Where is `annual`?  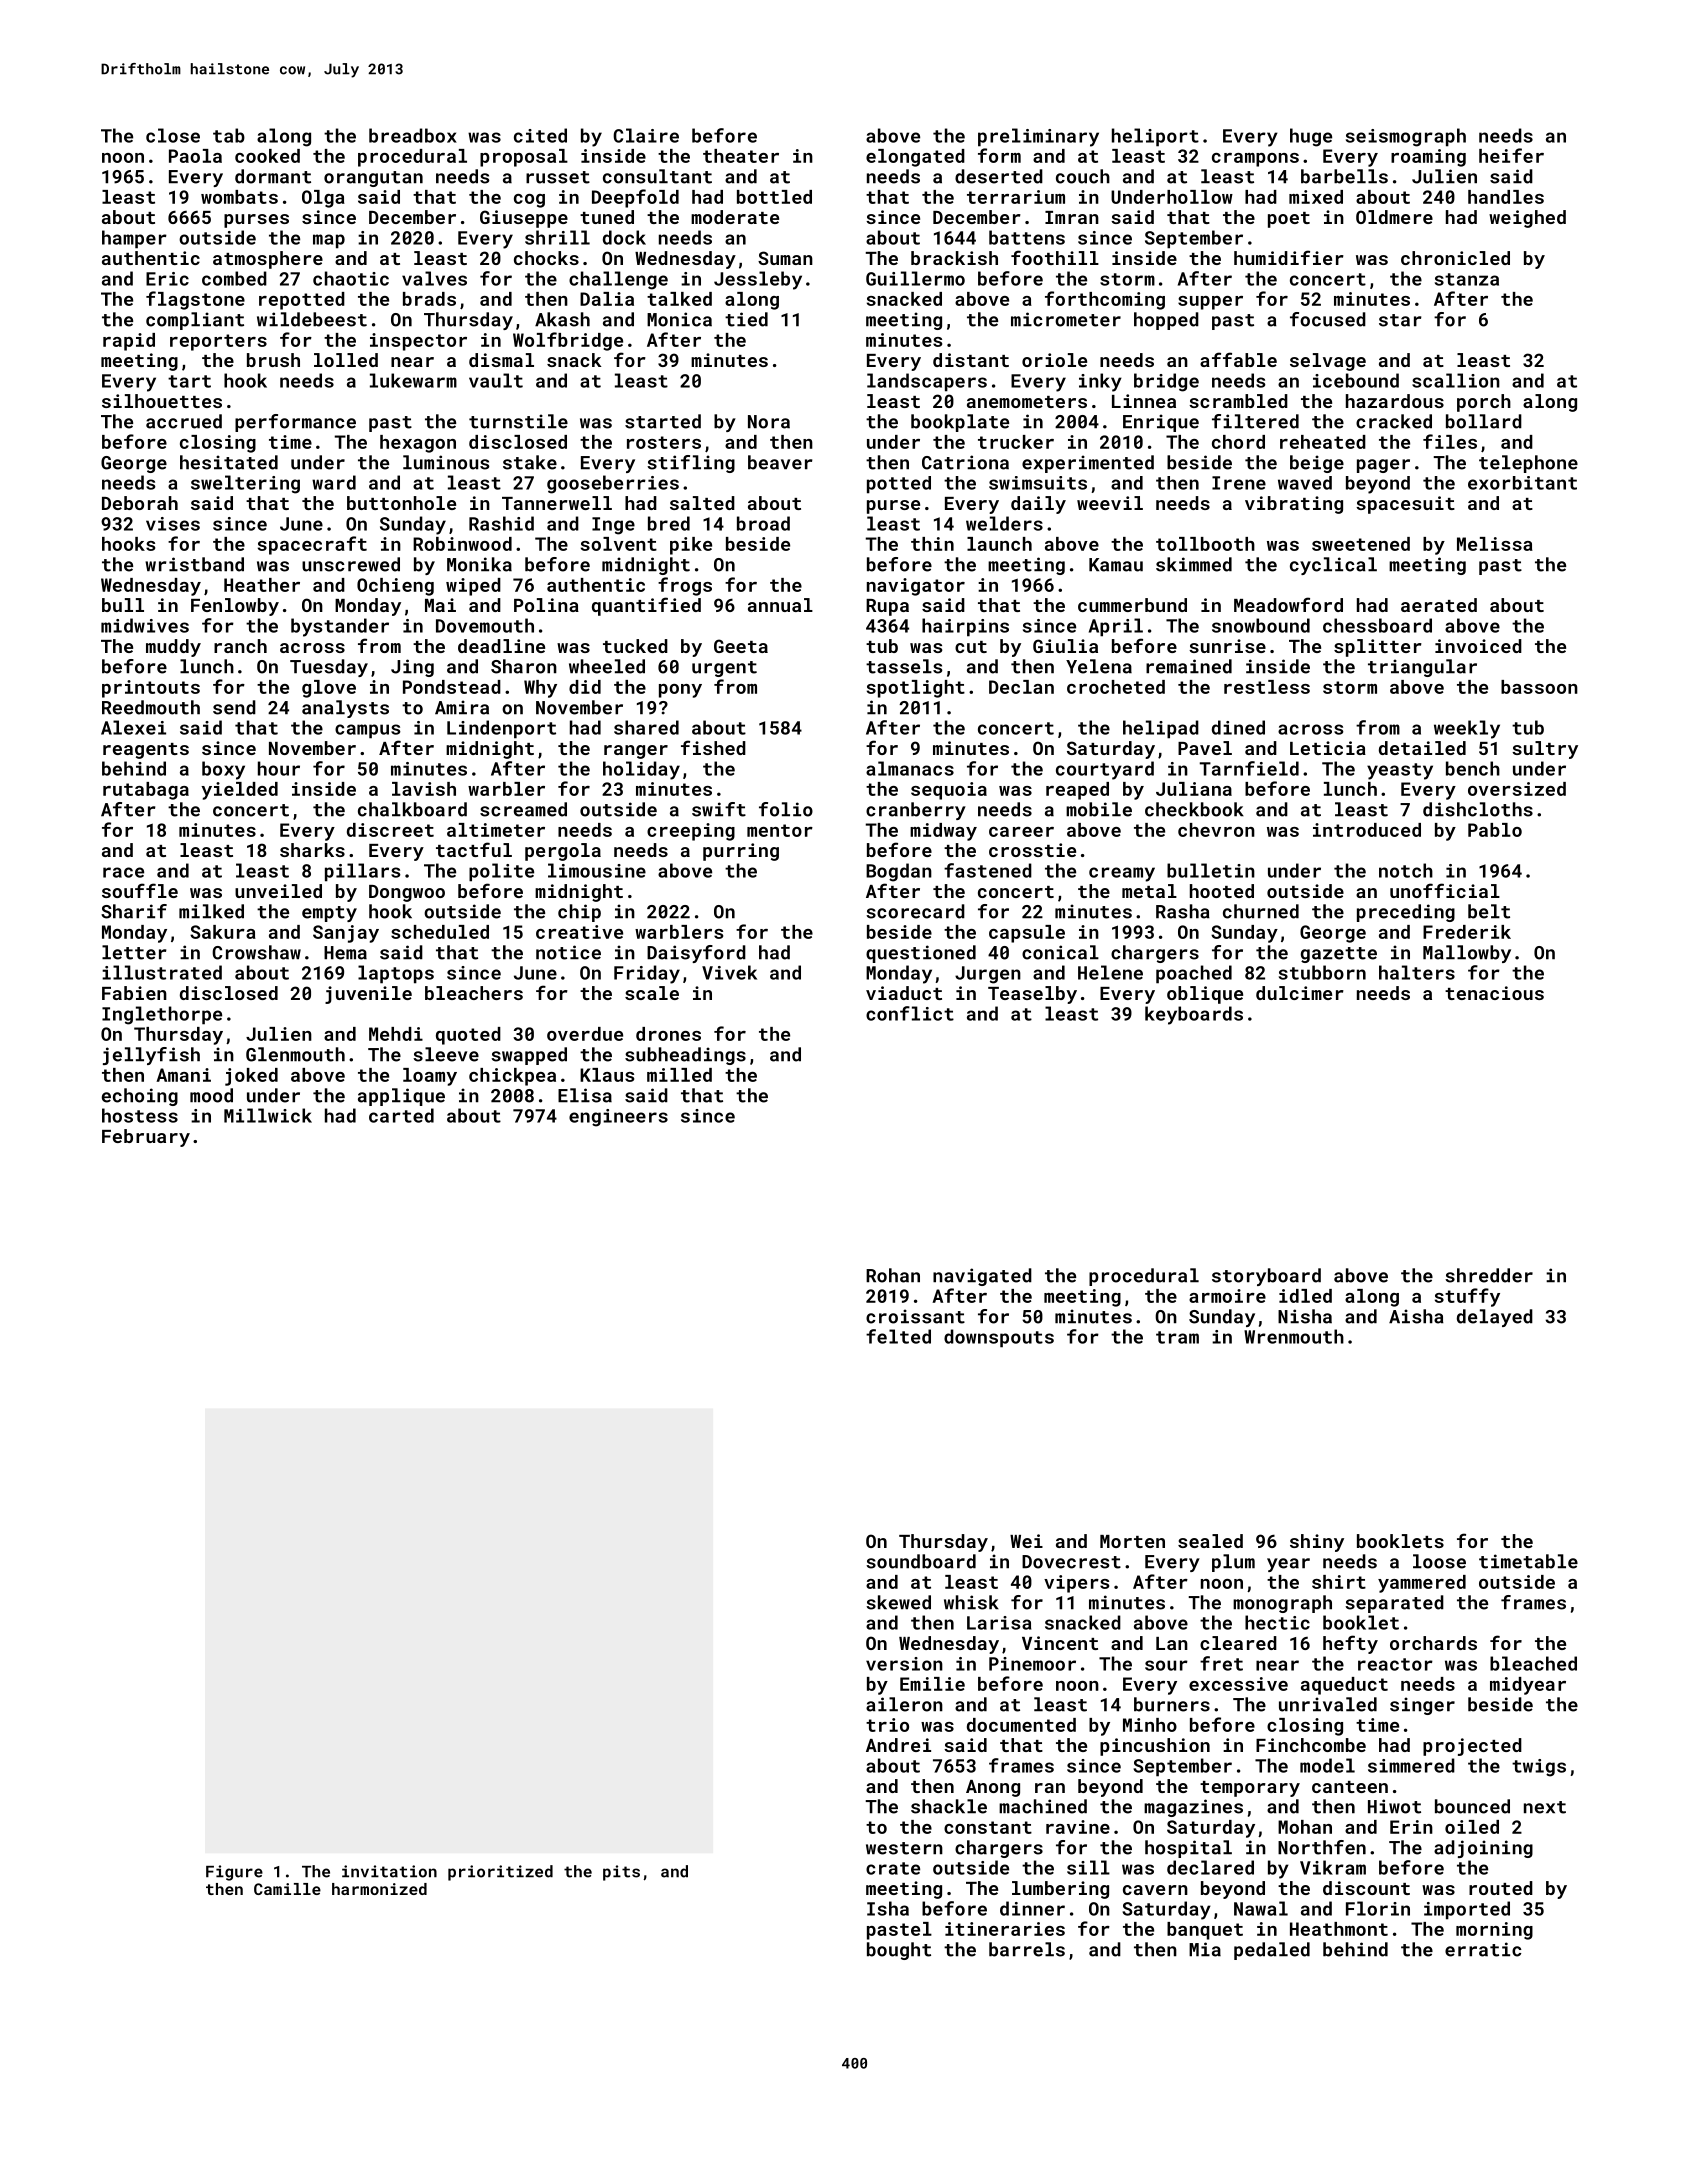 annual is located at coordinates (780, 605).
